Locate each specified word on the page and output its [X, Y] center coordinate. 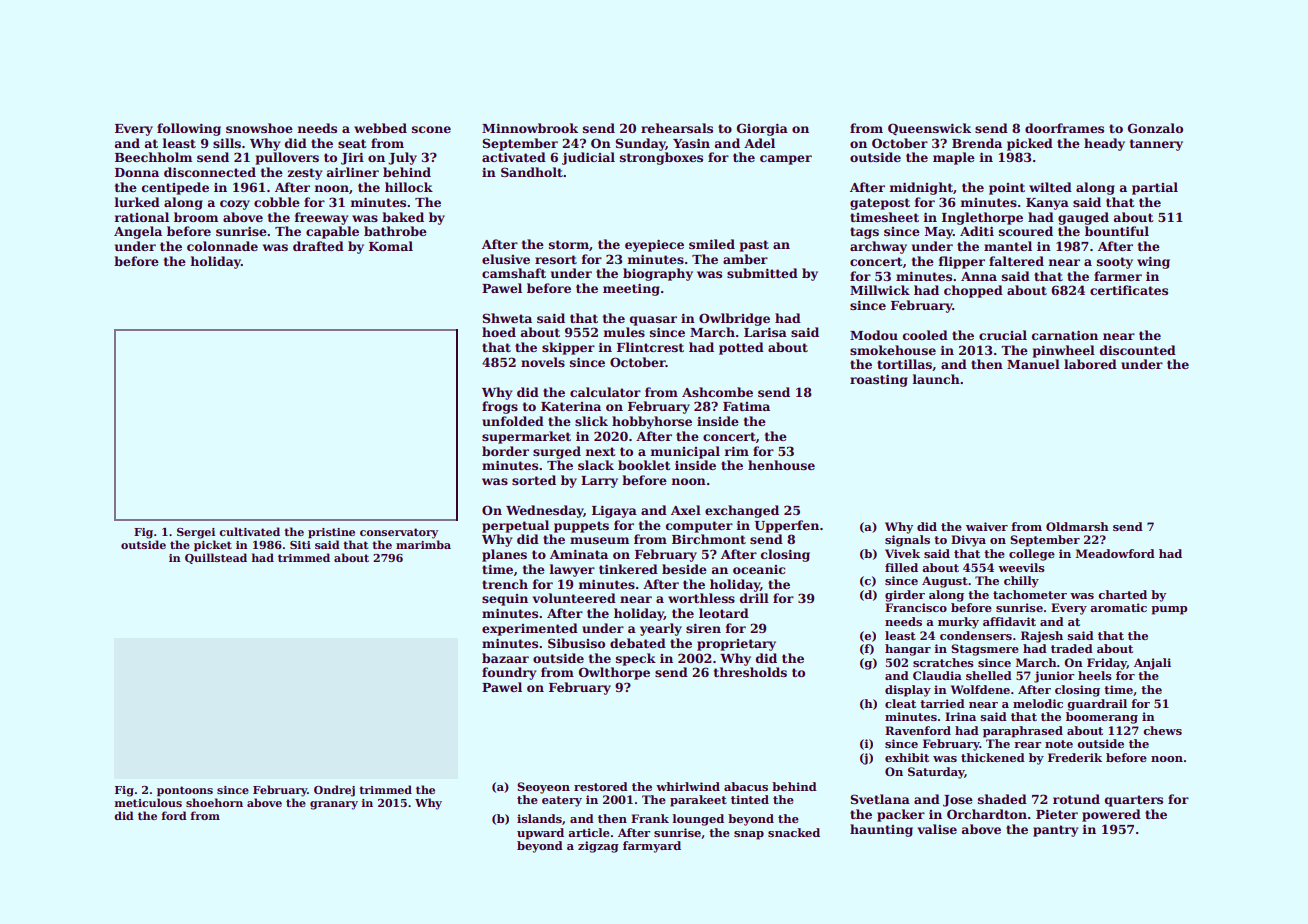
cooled [925, 335]
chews [1162, 730]
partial [1155, 188]
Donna [137, 172]
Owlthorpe [614, 673]
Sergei [196, 533]
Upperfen [787, 526]
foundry [509, 673]
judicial [588, 158]
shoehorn [214, 802]
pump [1169, 610]
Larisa [765, 332]
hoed [499, 332]
